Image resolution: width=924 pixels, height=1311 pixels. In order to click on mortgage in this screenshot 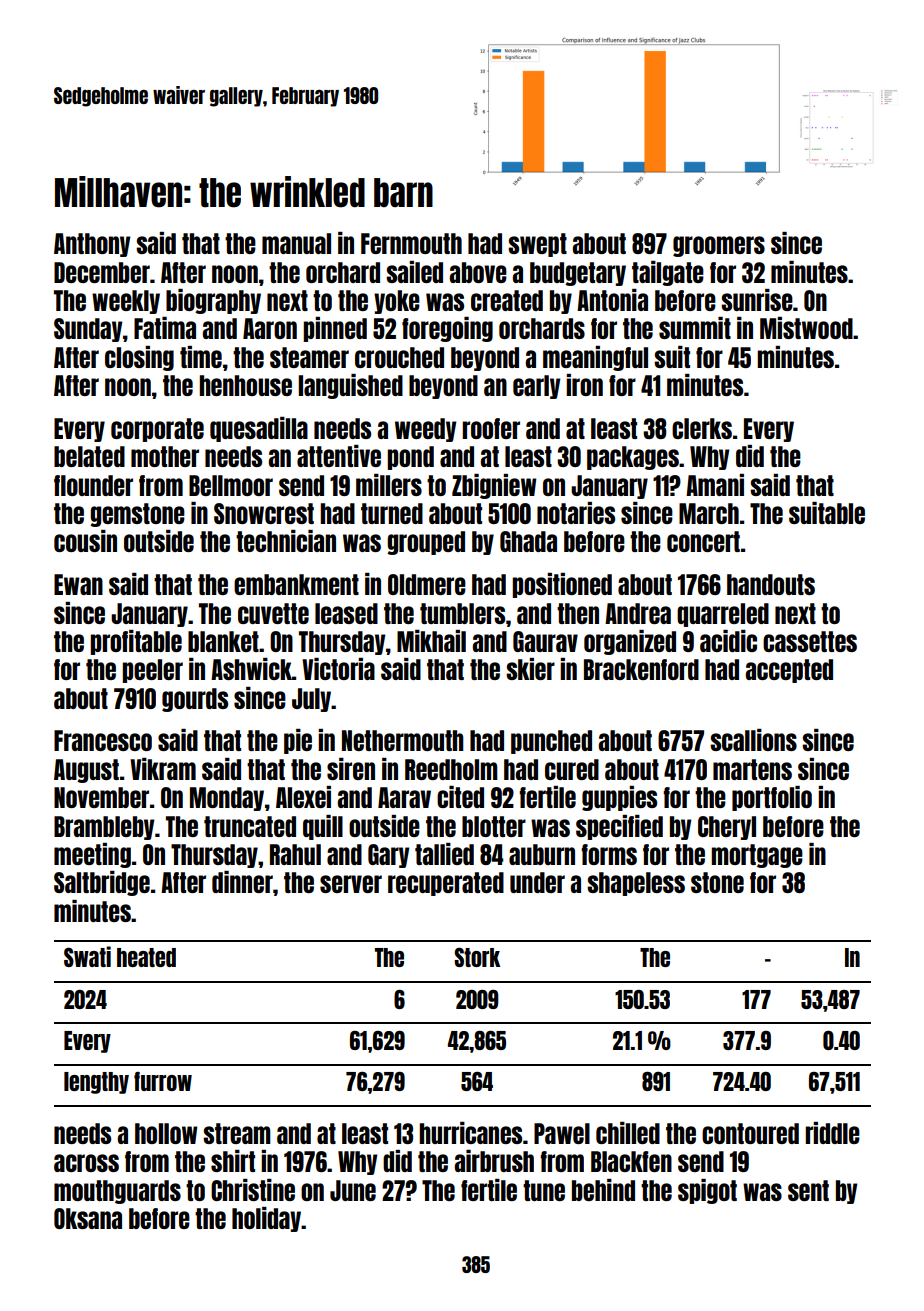, I will do `click(757, 856)`.
